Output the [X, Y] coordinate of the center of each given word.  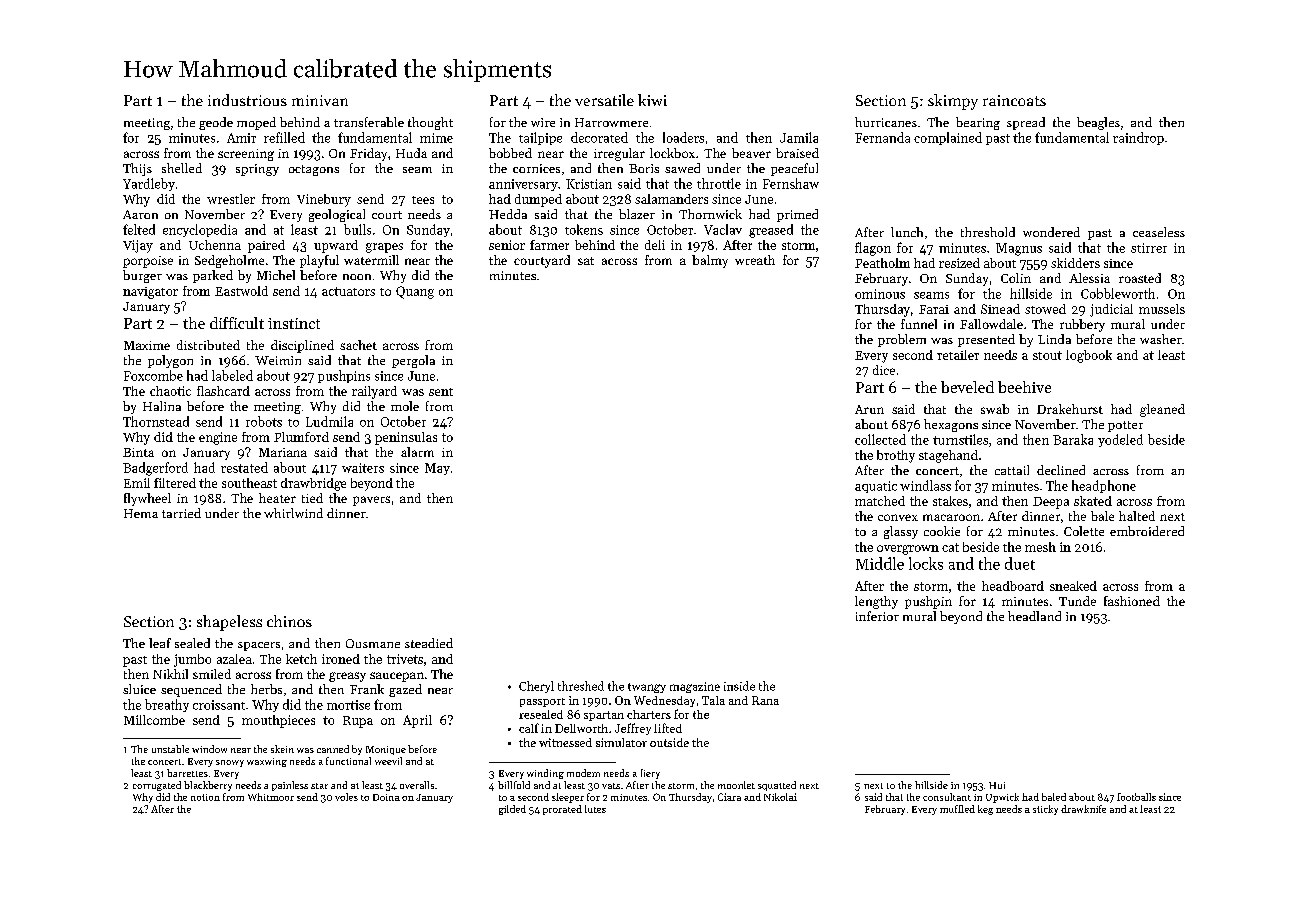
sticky [1045, 810]
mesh [1040, 547]
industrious [247, 100]
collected [880, 439]
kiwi [652, 100]
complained [948, 138]
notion [205, 797]
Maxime [147, 345]
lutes [595, 809]
